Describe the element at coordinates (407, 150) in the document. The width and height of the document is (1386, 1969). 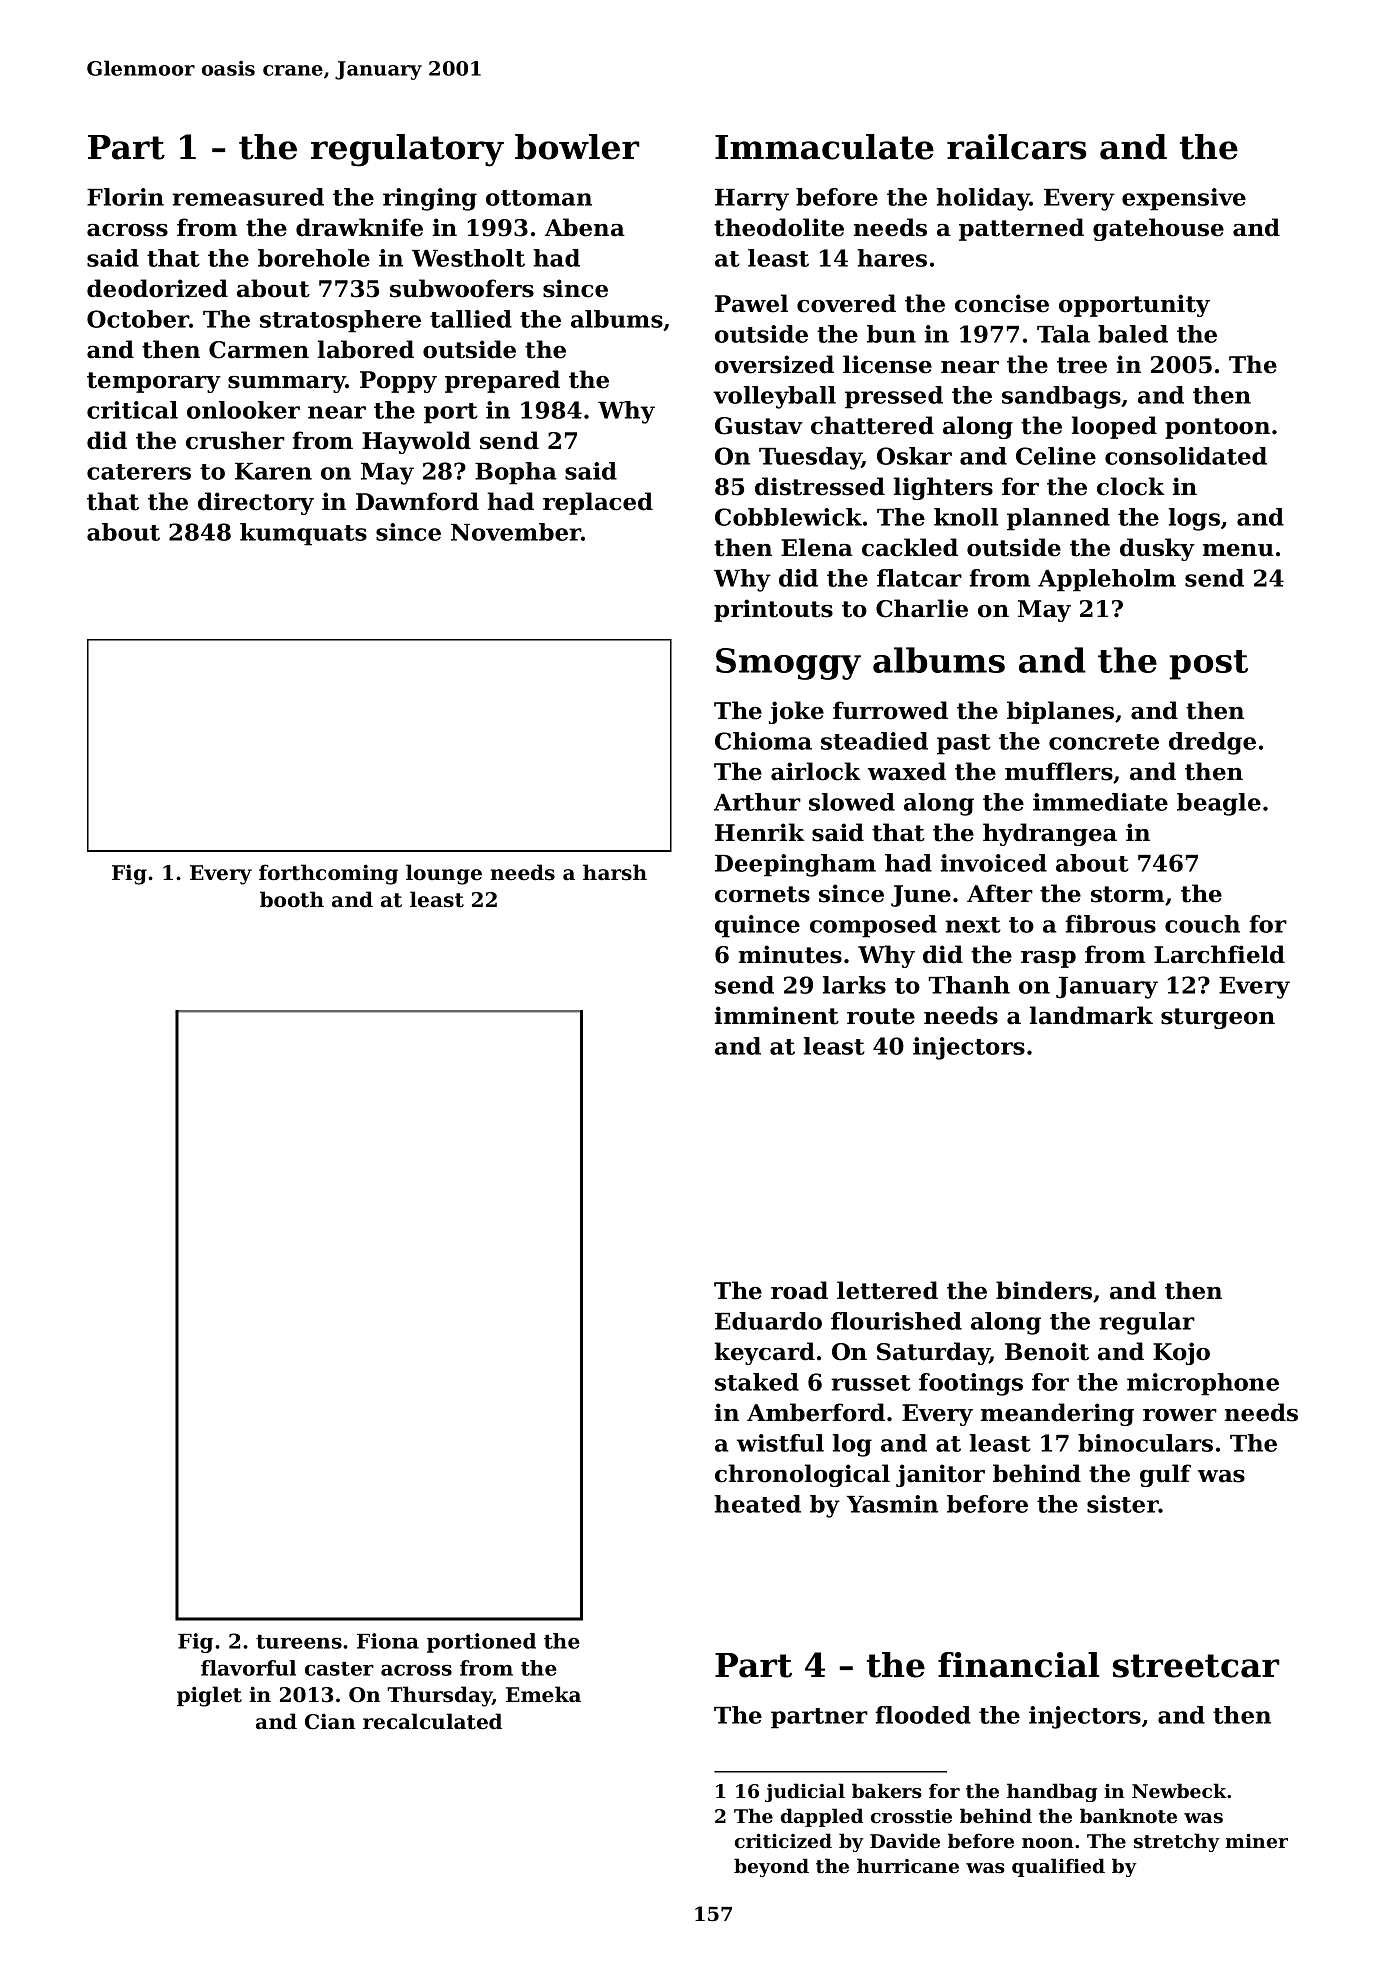
I see `regulatory` at that location.
